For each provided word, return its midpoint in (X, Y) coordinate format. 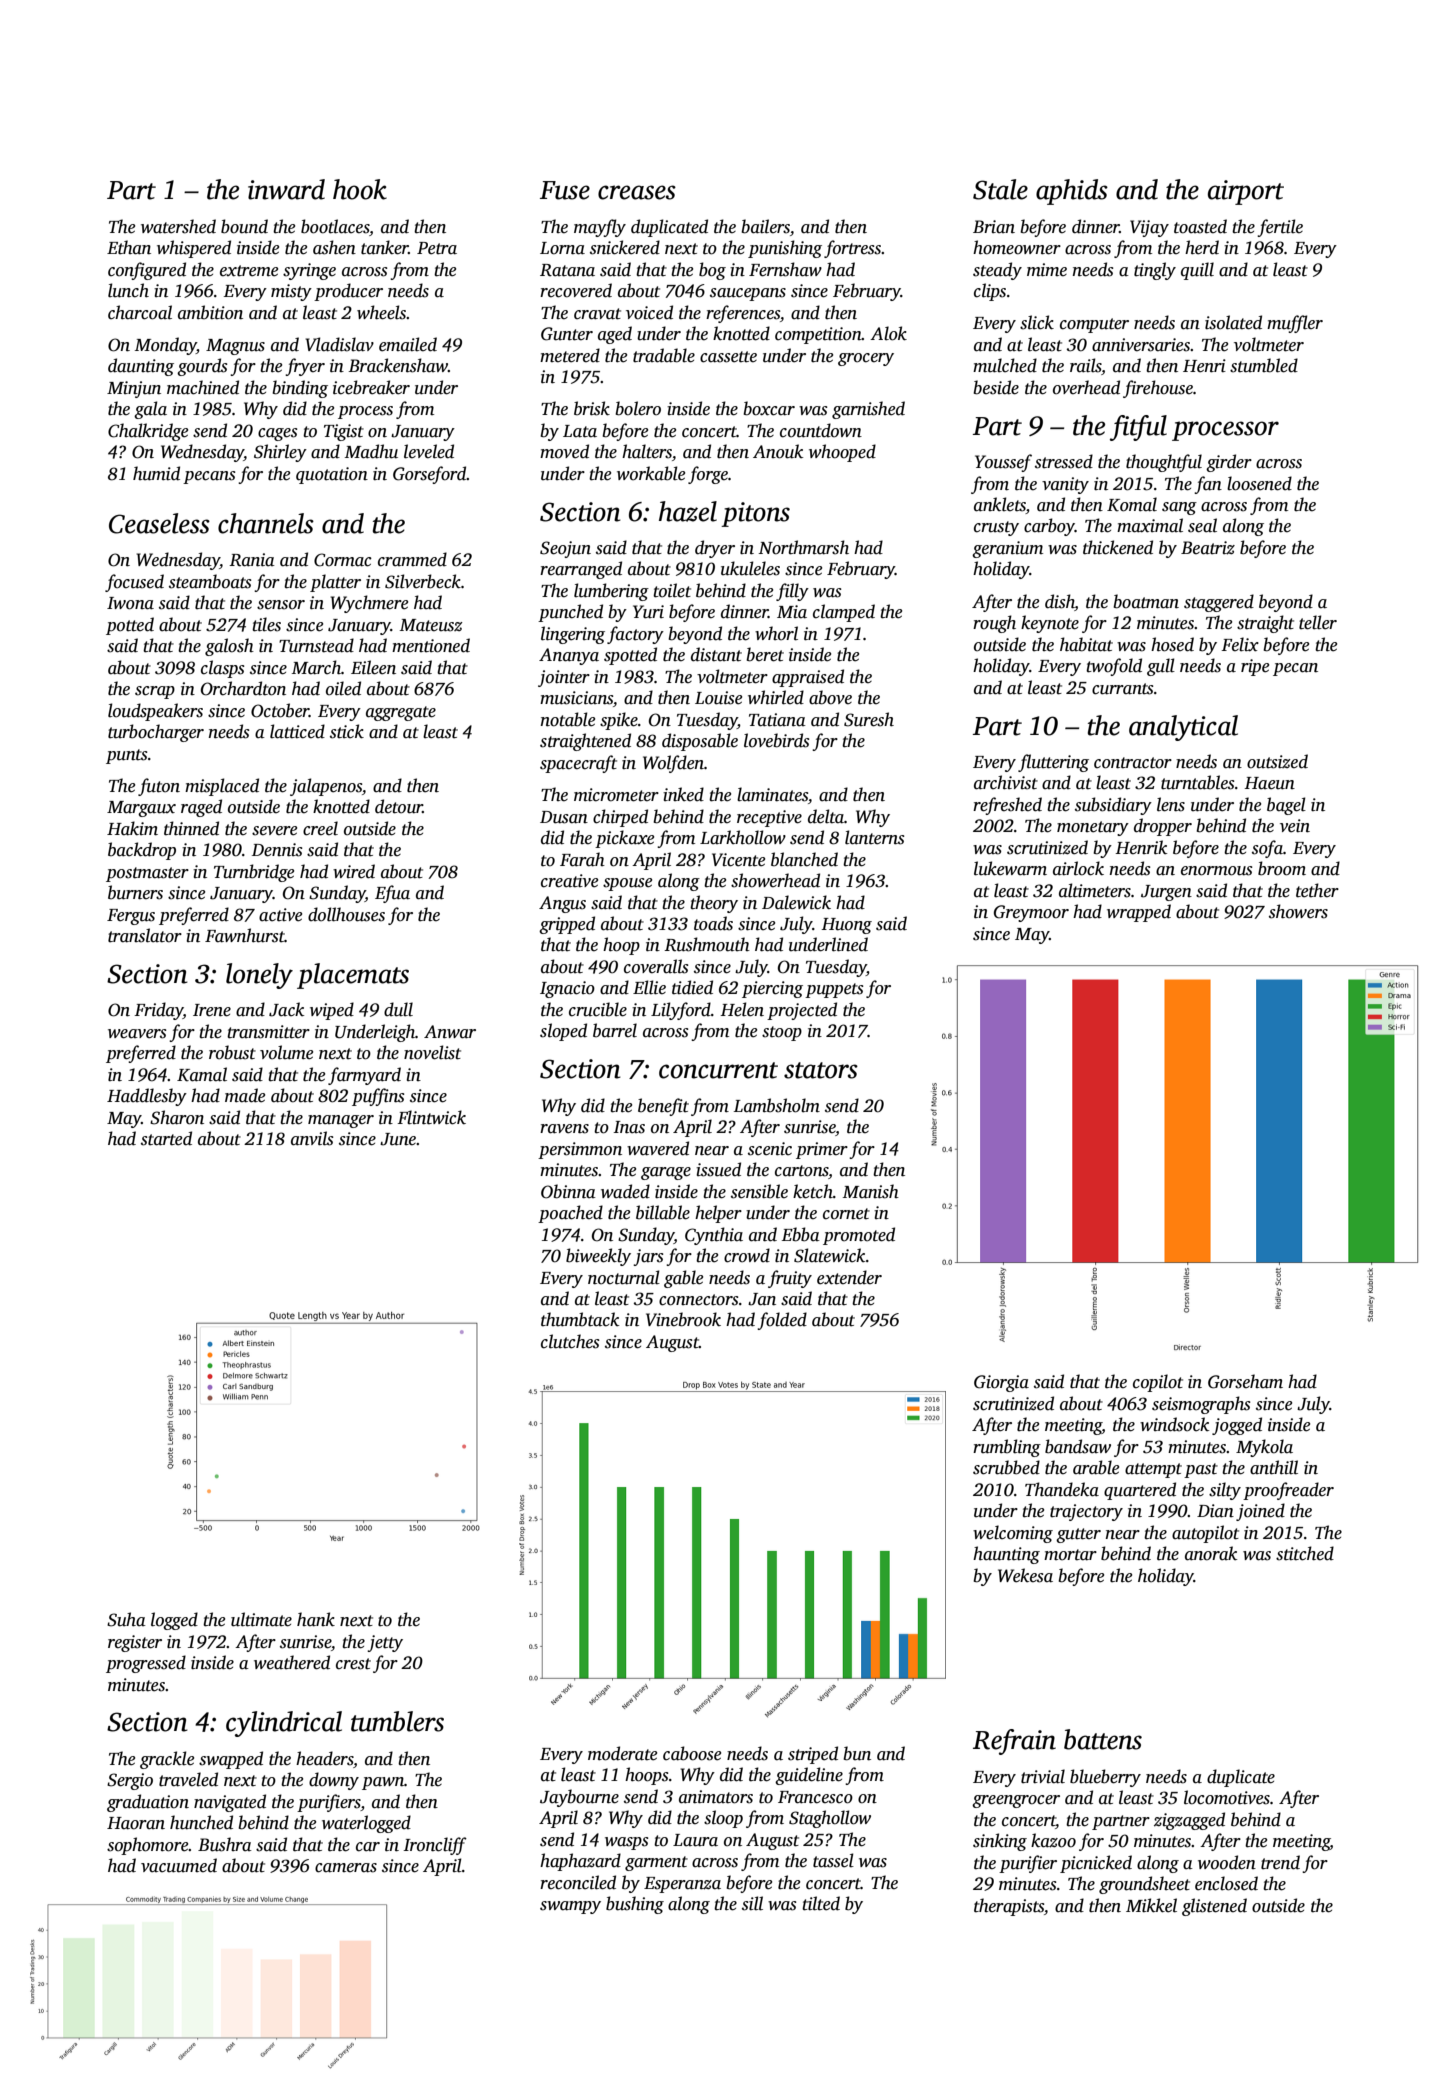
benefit (663, 1107)
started (166, 1138)
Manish (871, 1191)
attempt (1153, 1470)
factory (635, 635)
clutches (570, 1341)
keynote (1050, 624)
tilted (821, 1903)
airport (1246, 192)
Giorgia (1001, 1383)
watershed (178, 226)
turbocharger (156, 733)
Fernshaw (785, 269)
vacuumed (179, 1865)
